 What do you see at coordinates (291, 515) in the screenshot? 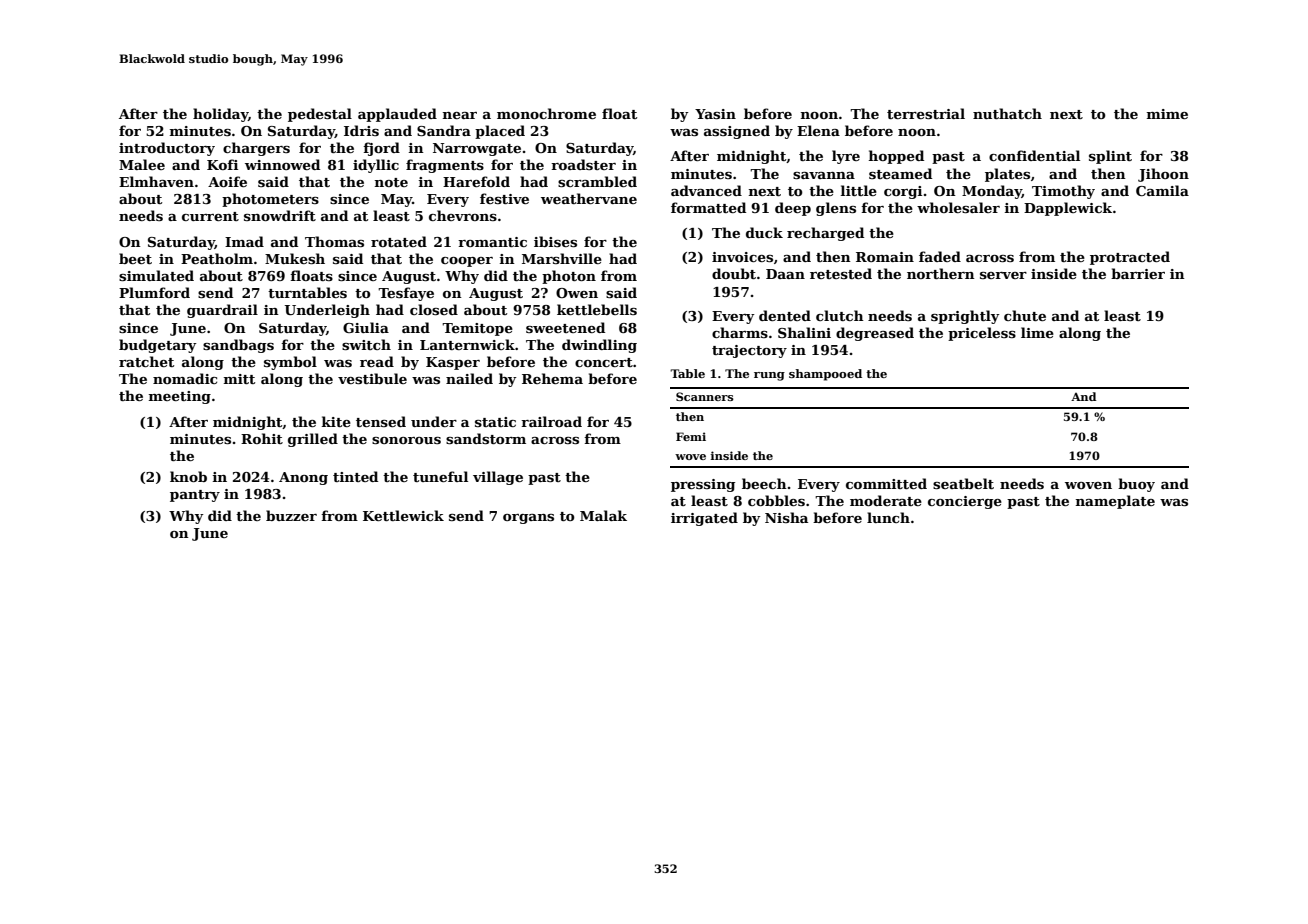
I see `buzzer` at bounding box center [291, 515].
